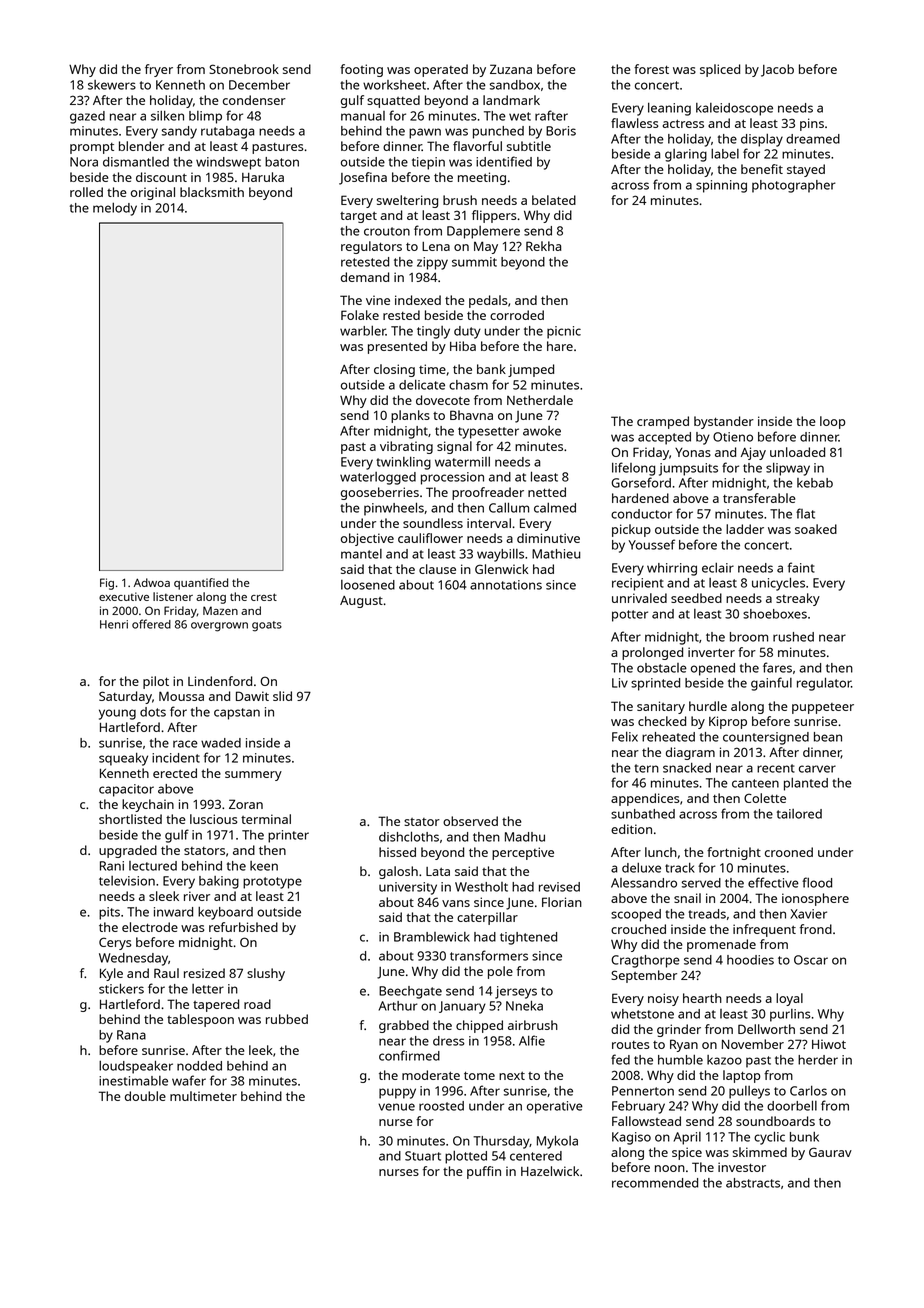 This image has height=1308, width=924. Describe the element at coordinates (812, 124) in the image. I see `pins` at that location.
